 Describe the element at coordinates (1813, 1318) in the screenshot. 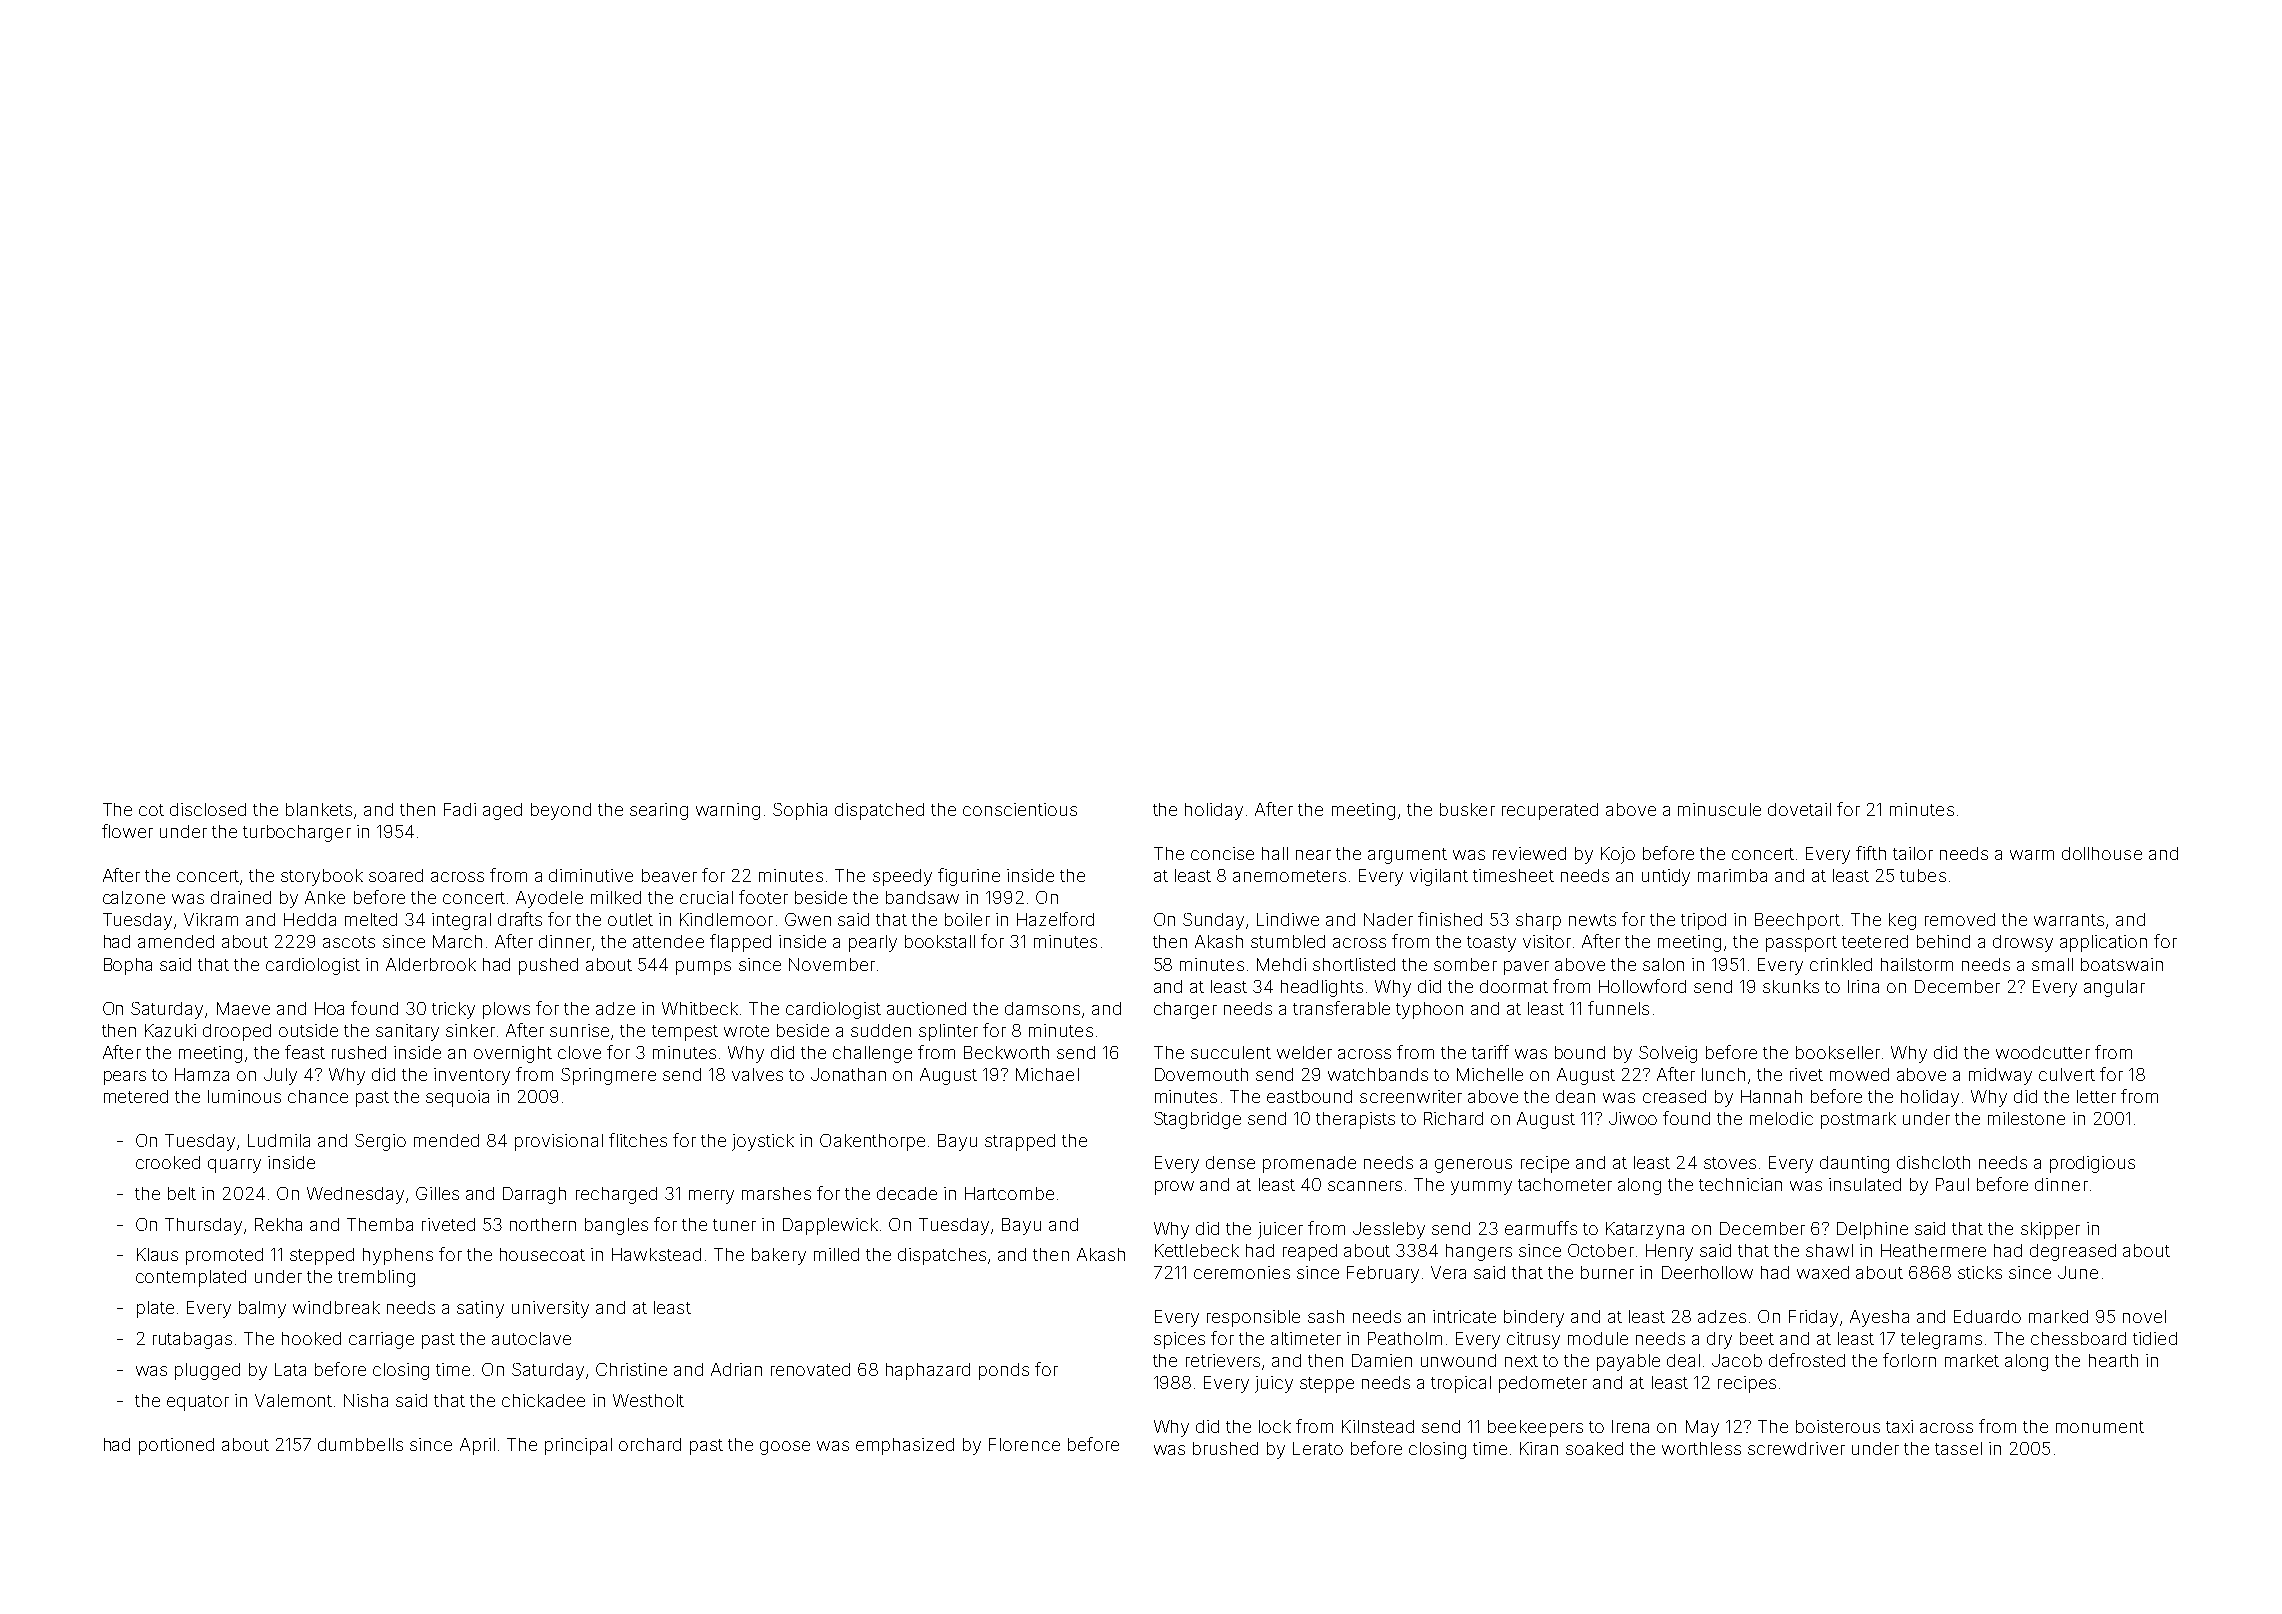

I see `Friday` at that location.
